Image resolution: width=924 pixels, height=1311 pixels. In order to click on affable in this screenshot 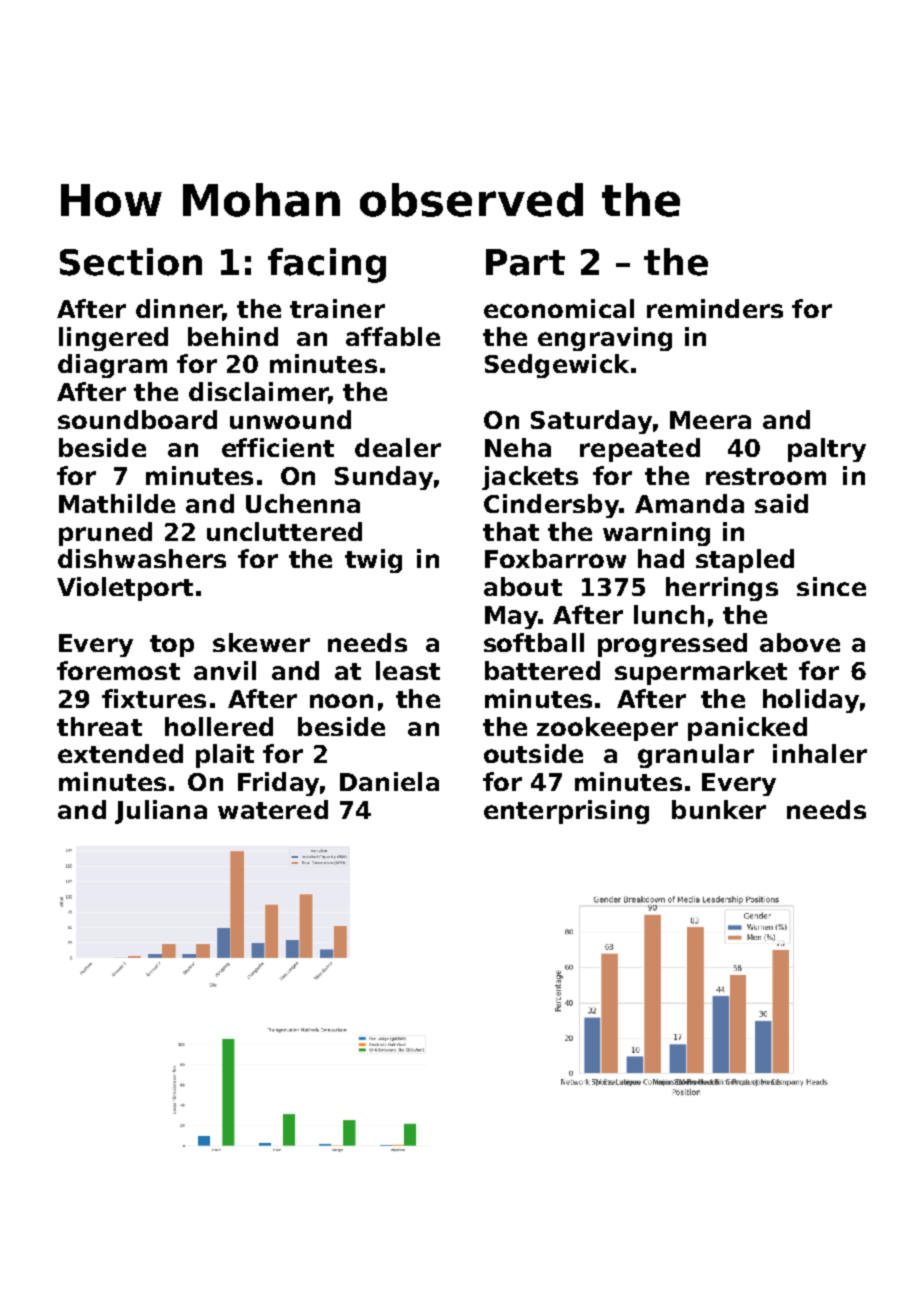, I will do `click(393, 336)`.
